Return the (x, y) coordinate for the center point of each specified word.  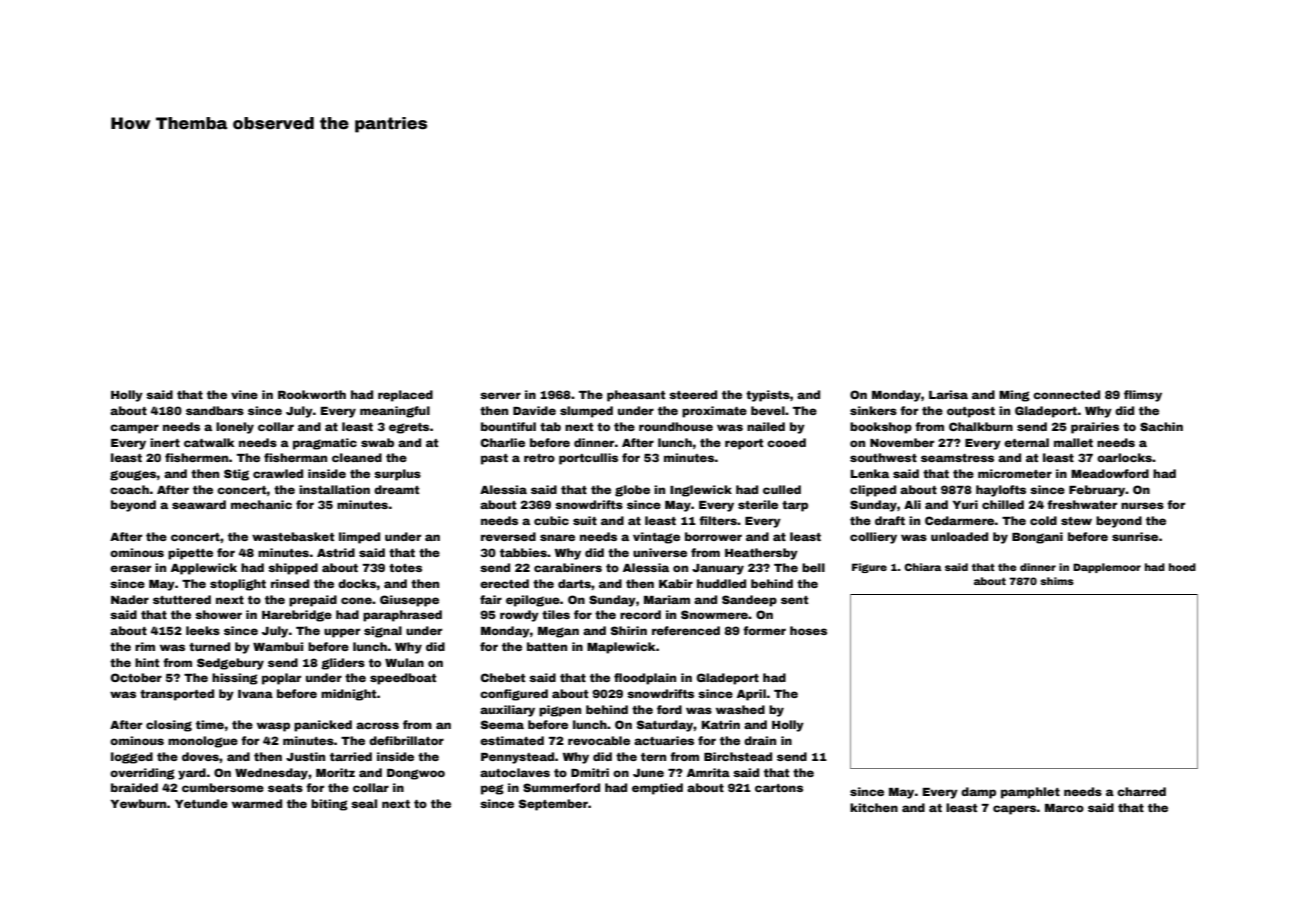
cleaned (357, 457)
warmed (257, 803)
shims (1057, 581)
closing (169, 726)
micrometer (1015, 473)
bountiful (508, 426)
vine (244, 394)
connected (1066, 394)
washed (740, 709)
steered (693, 394)
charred (1141, 791)
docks (357, 583)
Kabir (676, 583)
